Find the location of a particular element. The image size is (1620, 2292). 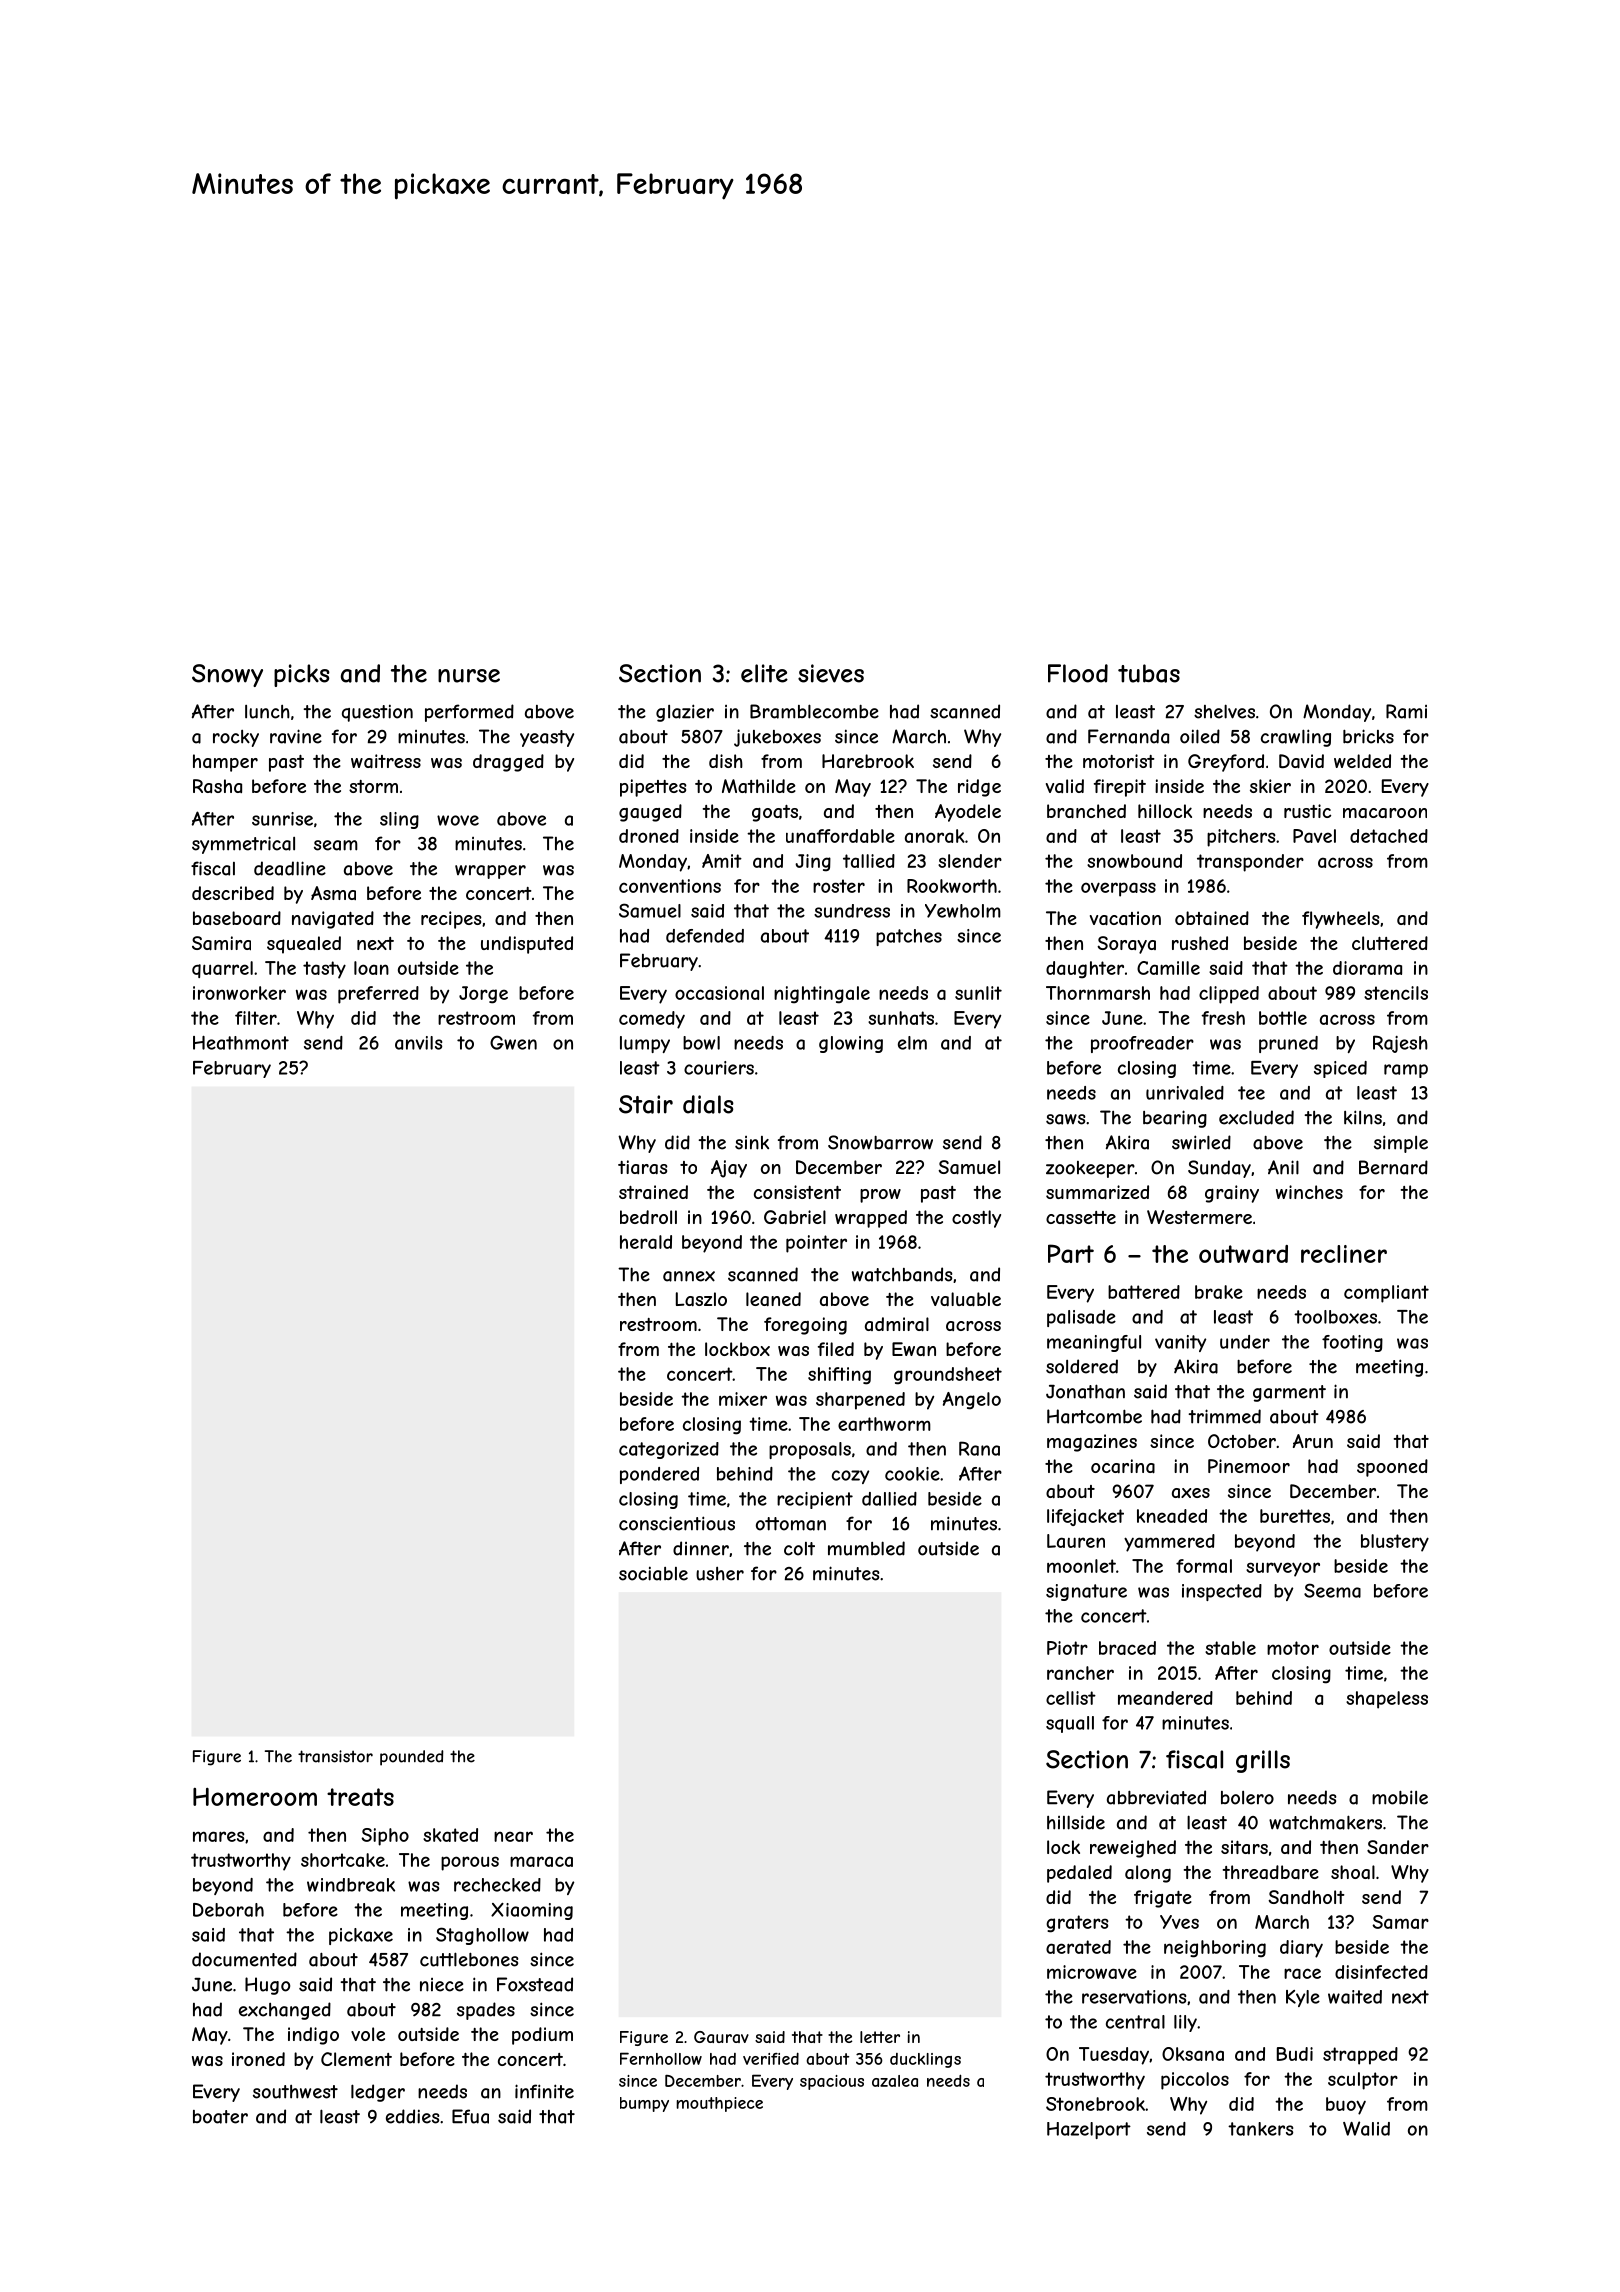

categorized is located at coordinates (669, 1450).
